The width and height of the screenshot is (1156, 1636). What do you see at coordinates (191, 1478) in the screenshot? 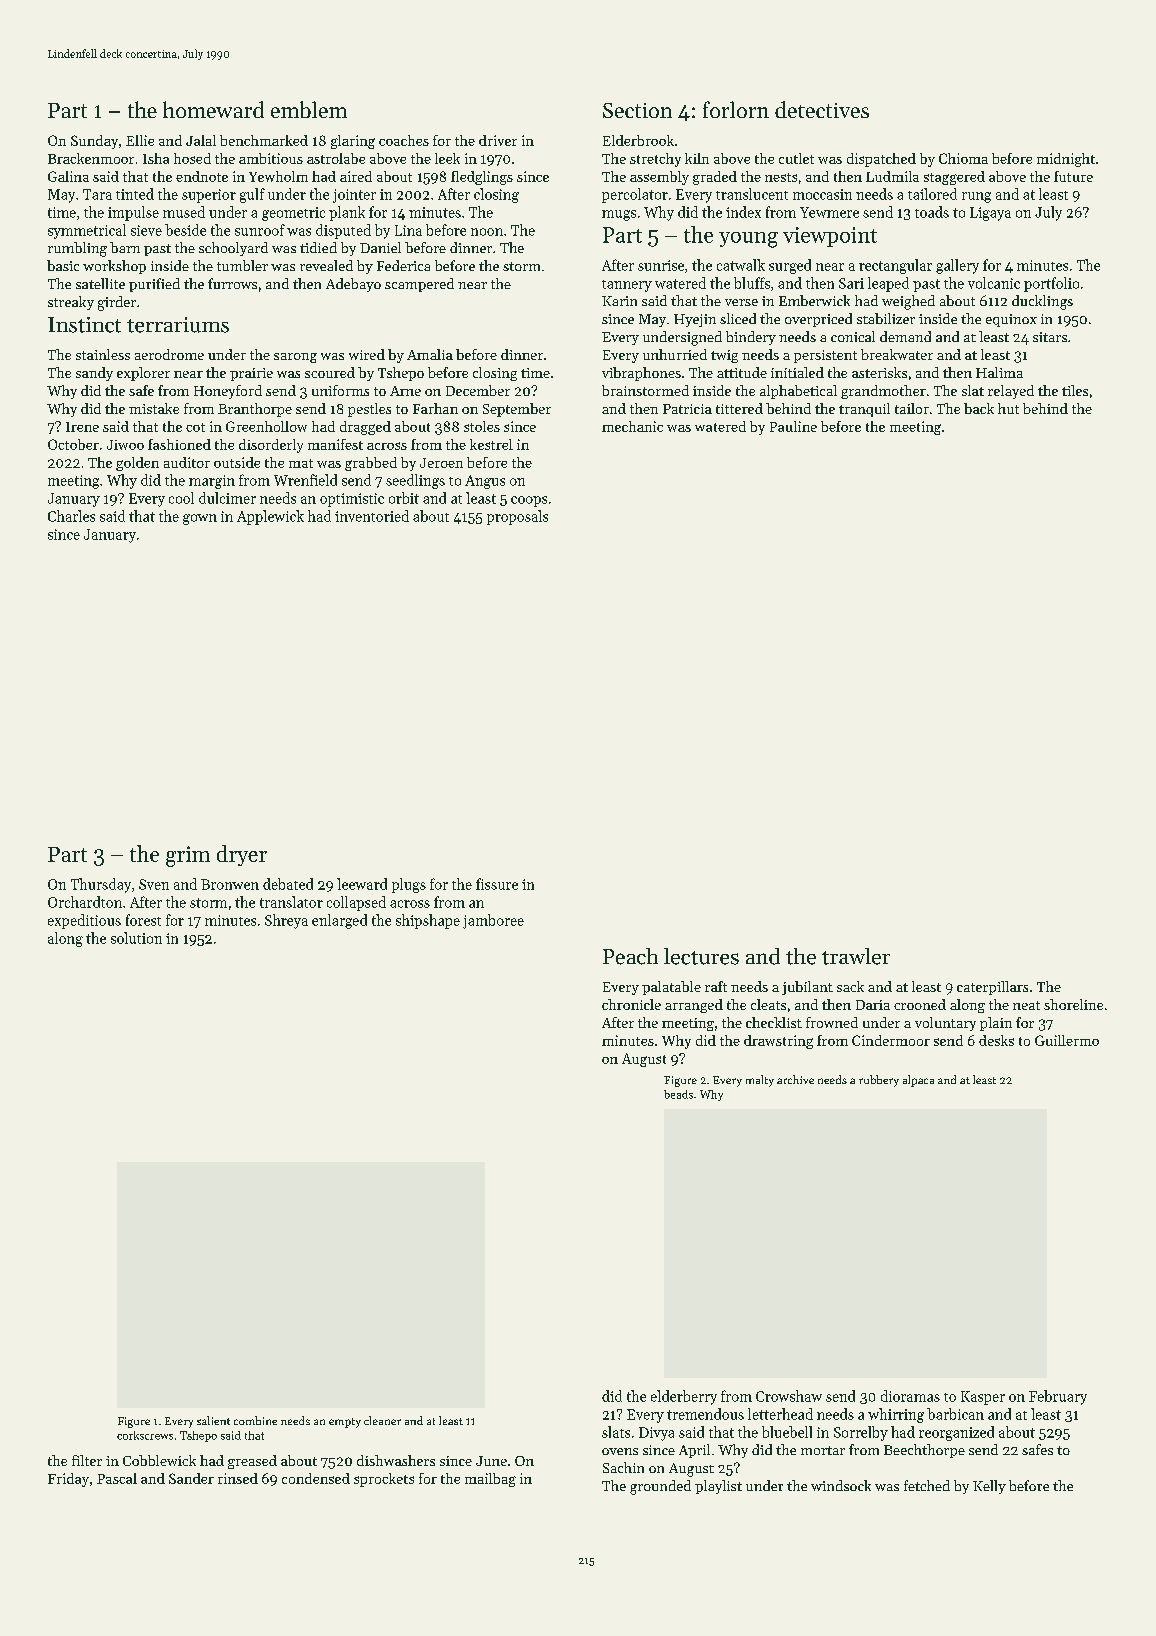
I see `Sander` at bounding box center [191, 1478].
